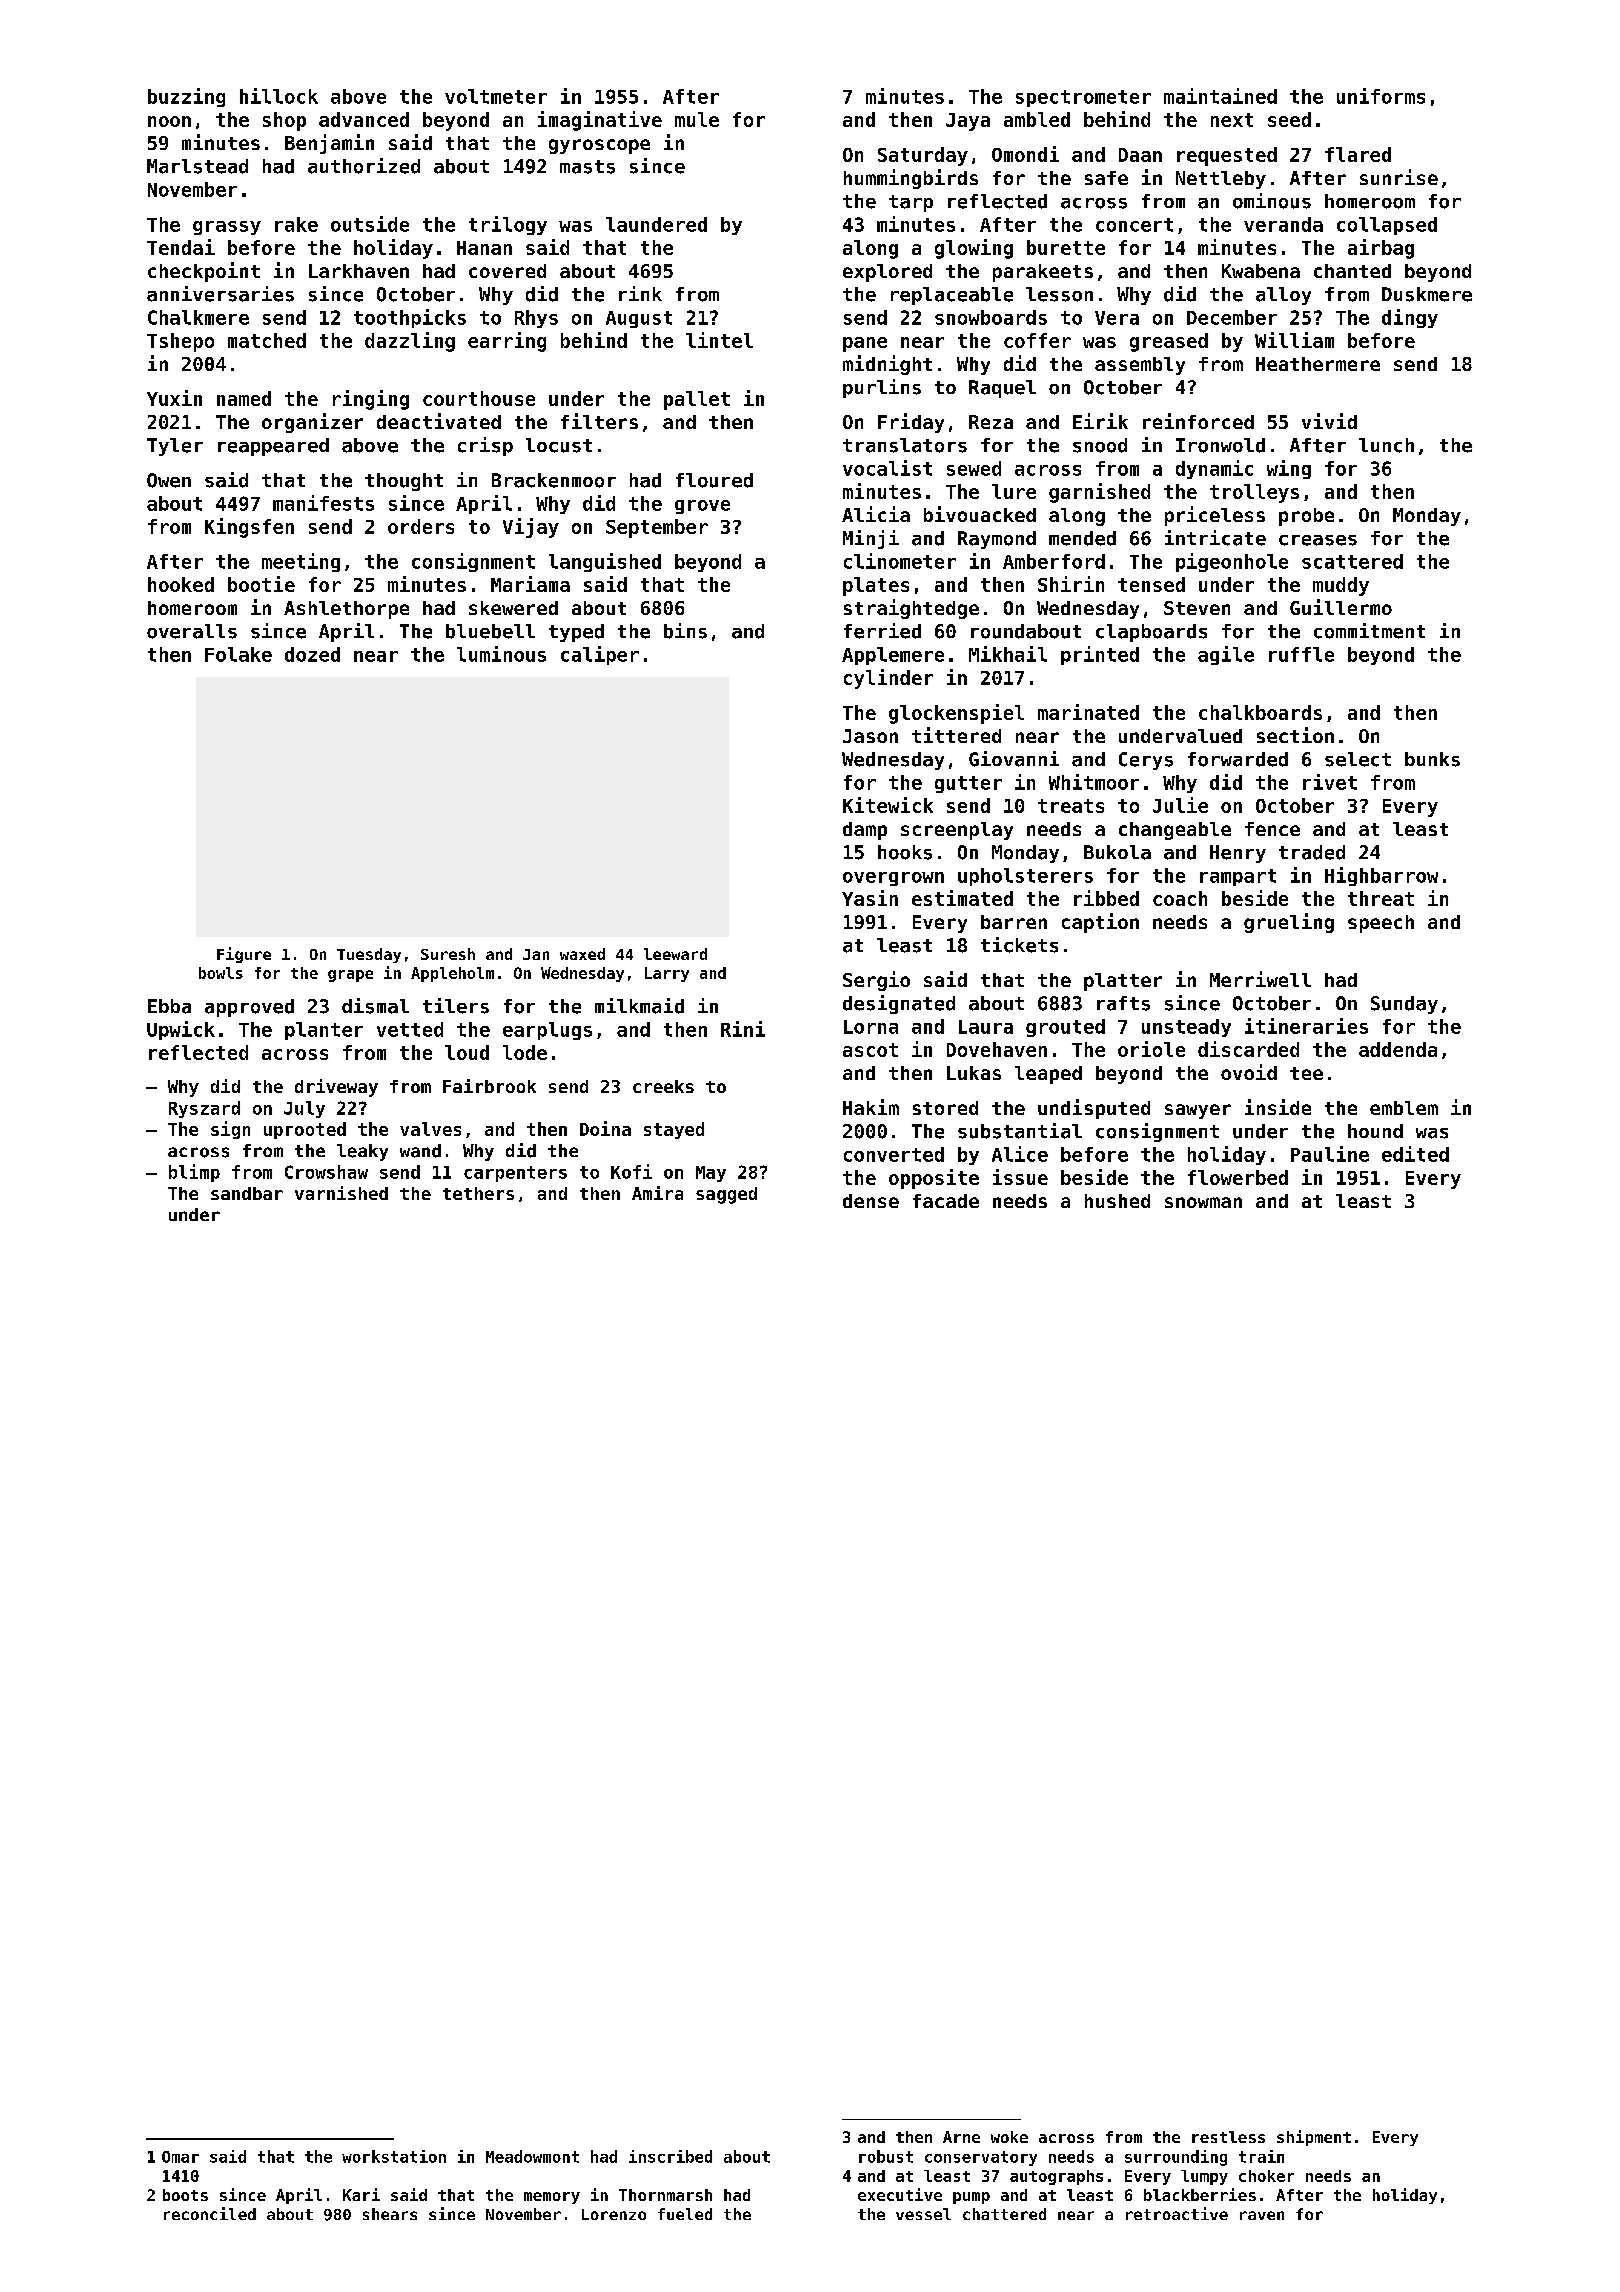 This document has width=1620, height=2292. I want to click on Tshepo, so click(180, 342).
